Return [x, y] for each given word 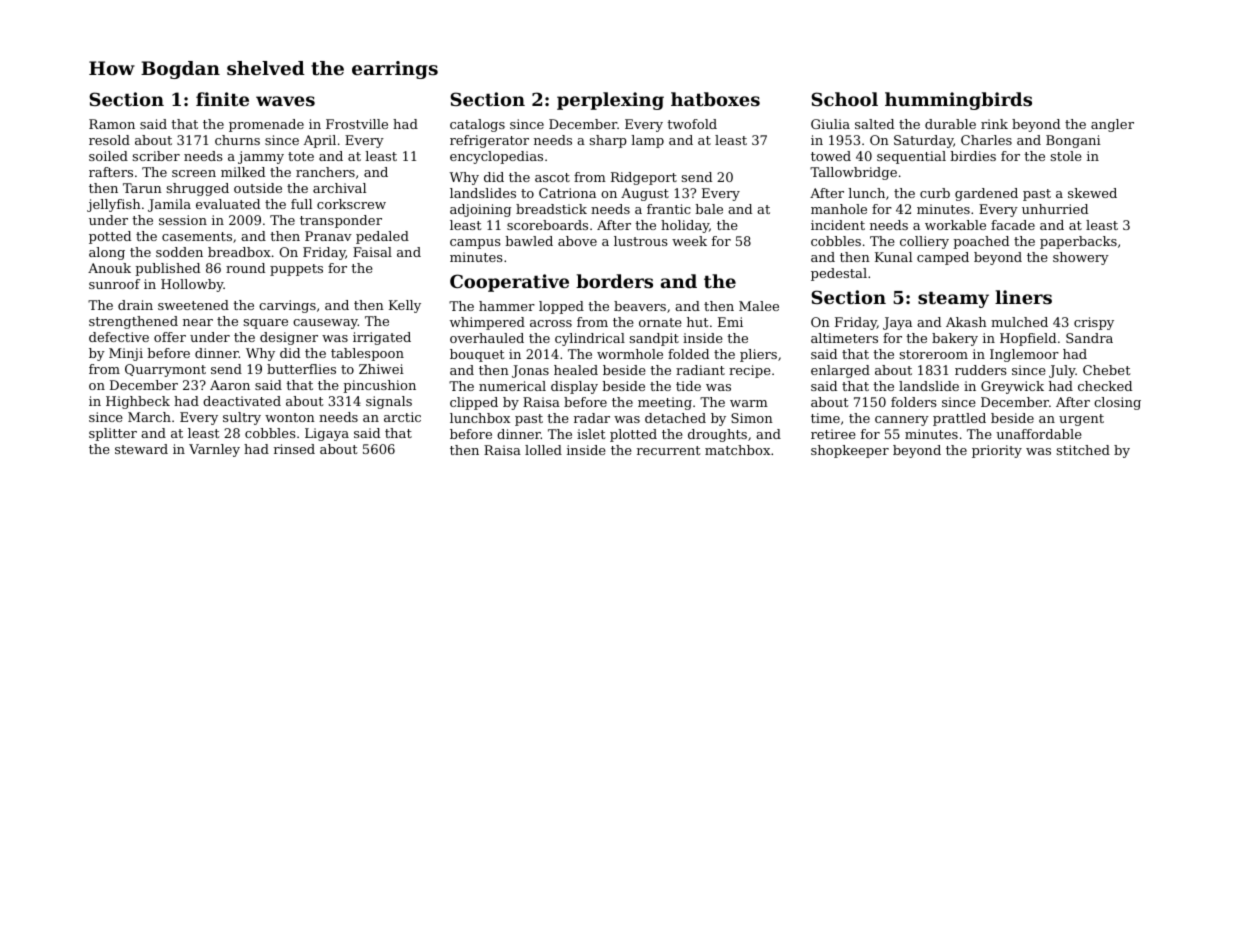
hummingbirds [958, 101]
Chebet [1107, 370]
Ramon [112, 124]
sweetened [193, 305]
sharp [608, 141]
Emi [730, 322]
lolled [543, 450]
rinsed [294, 449]
